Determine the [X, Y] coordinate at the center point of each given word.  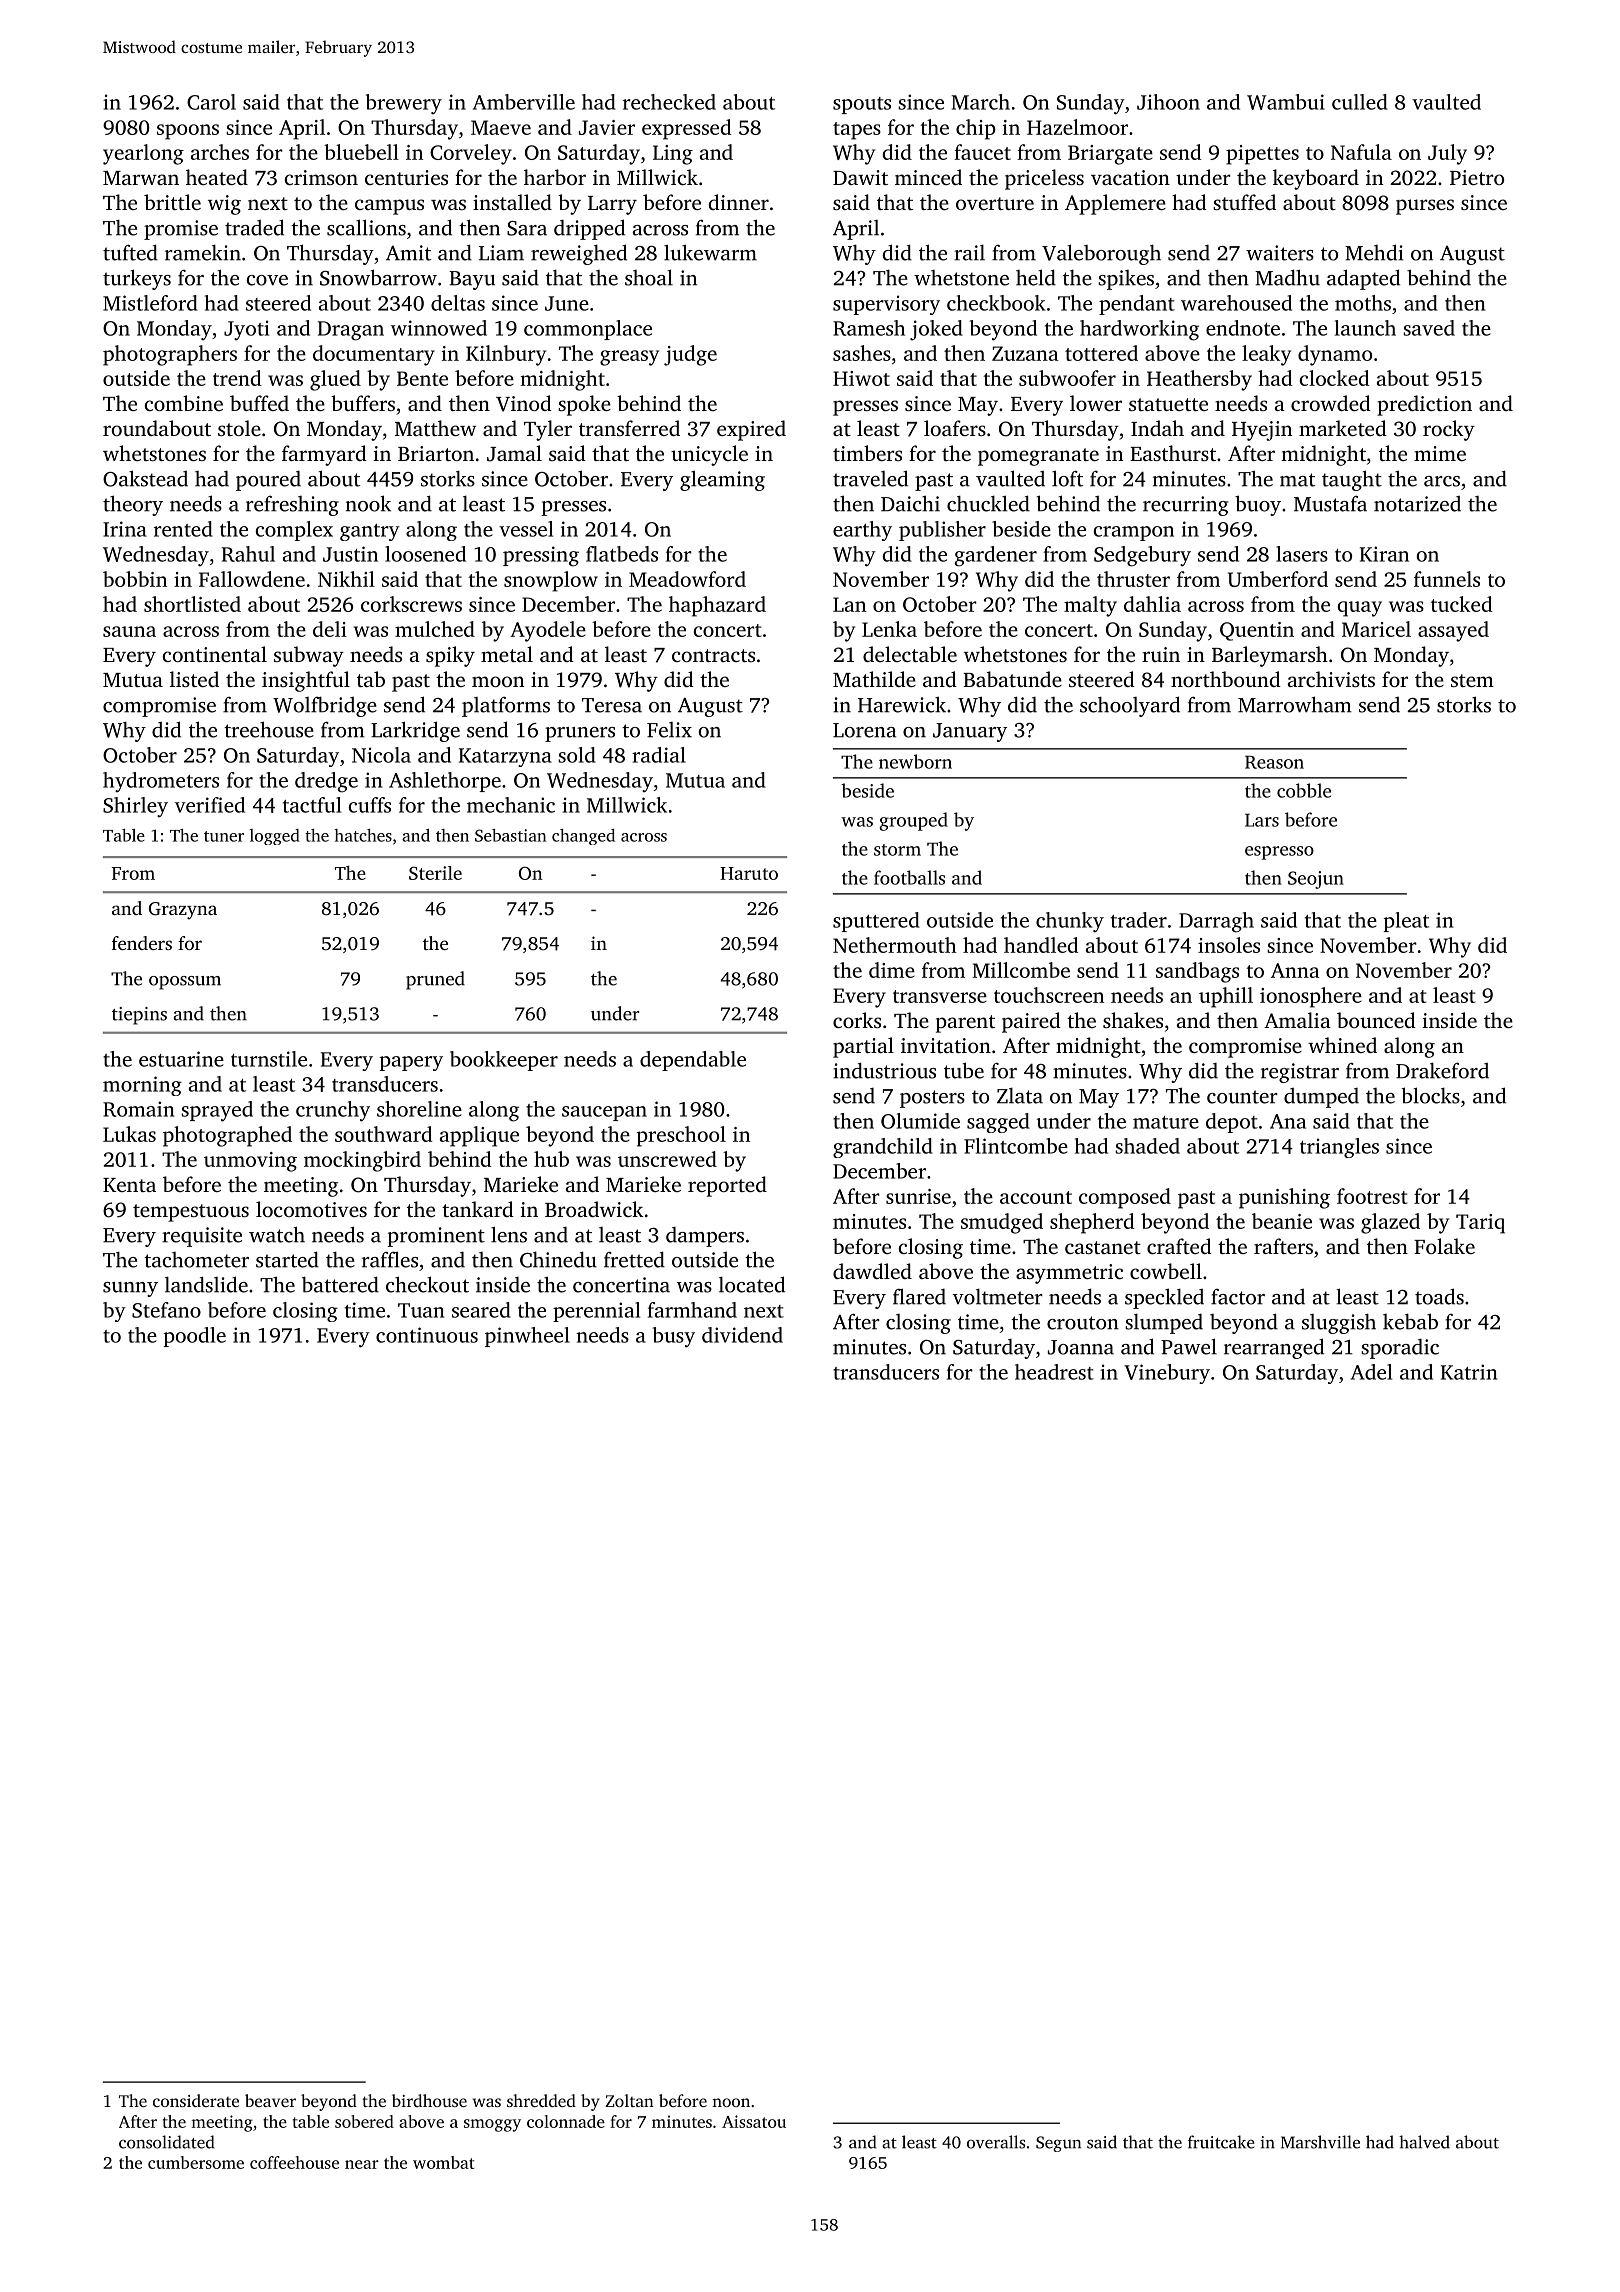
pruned [435, 980]
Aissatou [754, 2121]
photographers [170, 355]
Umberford [1278, 579]
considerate [196, 2100]
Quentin [1257, 631]
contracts [713, 655]
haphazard [717, 606]
